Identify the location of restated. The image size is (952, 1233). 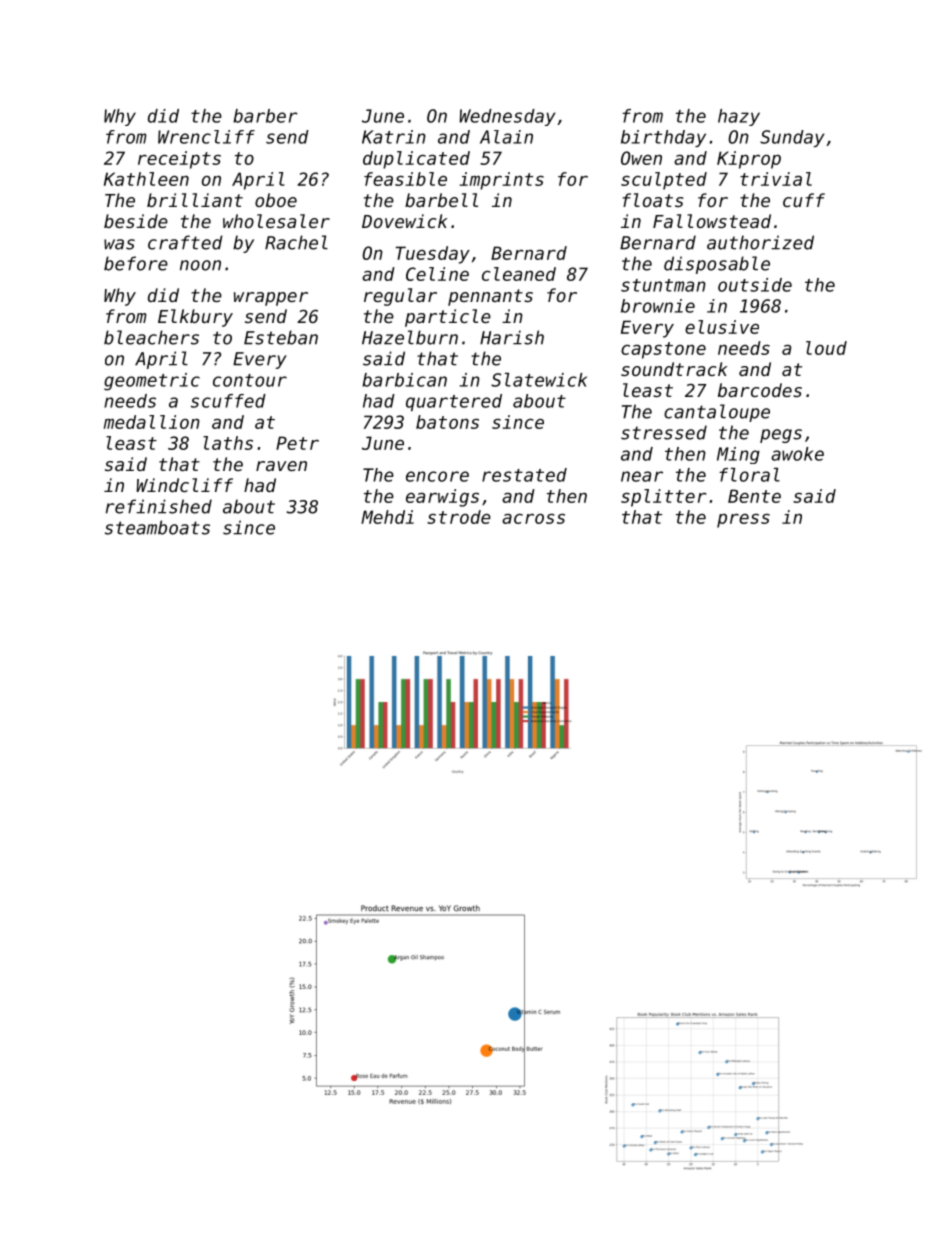
(524, 475).
